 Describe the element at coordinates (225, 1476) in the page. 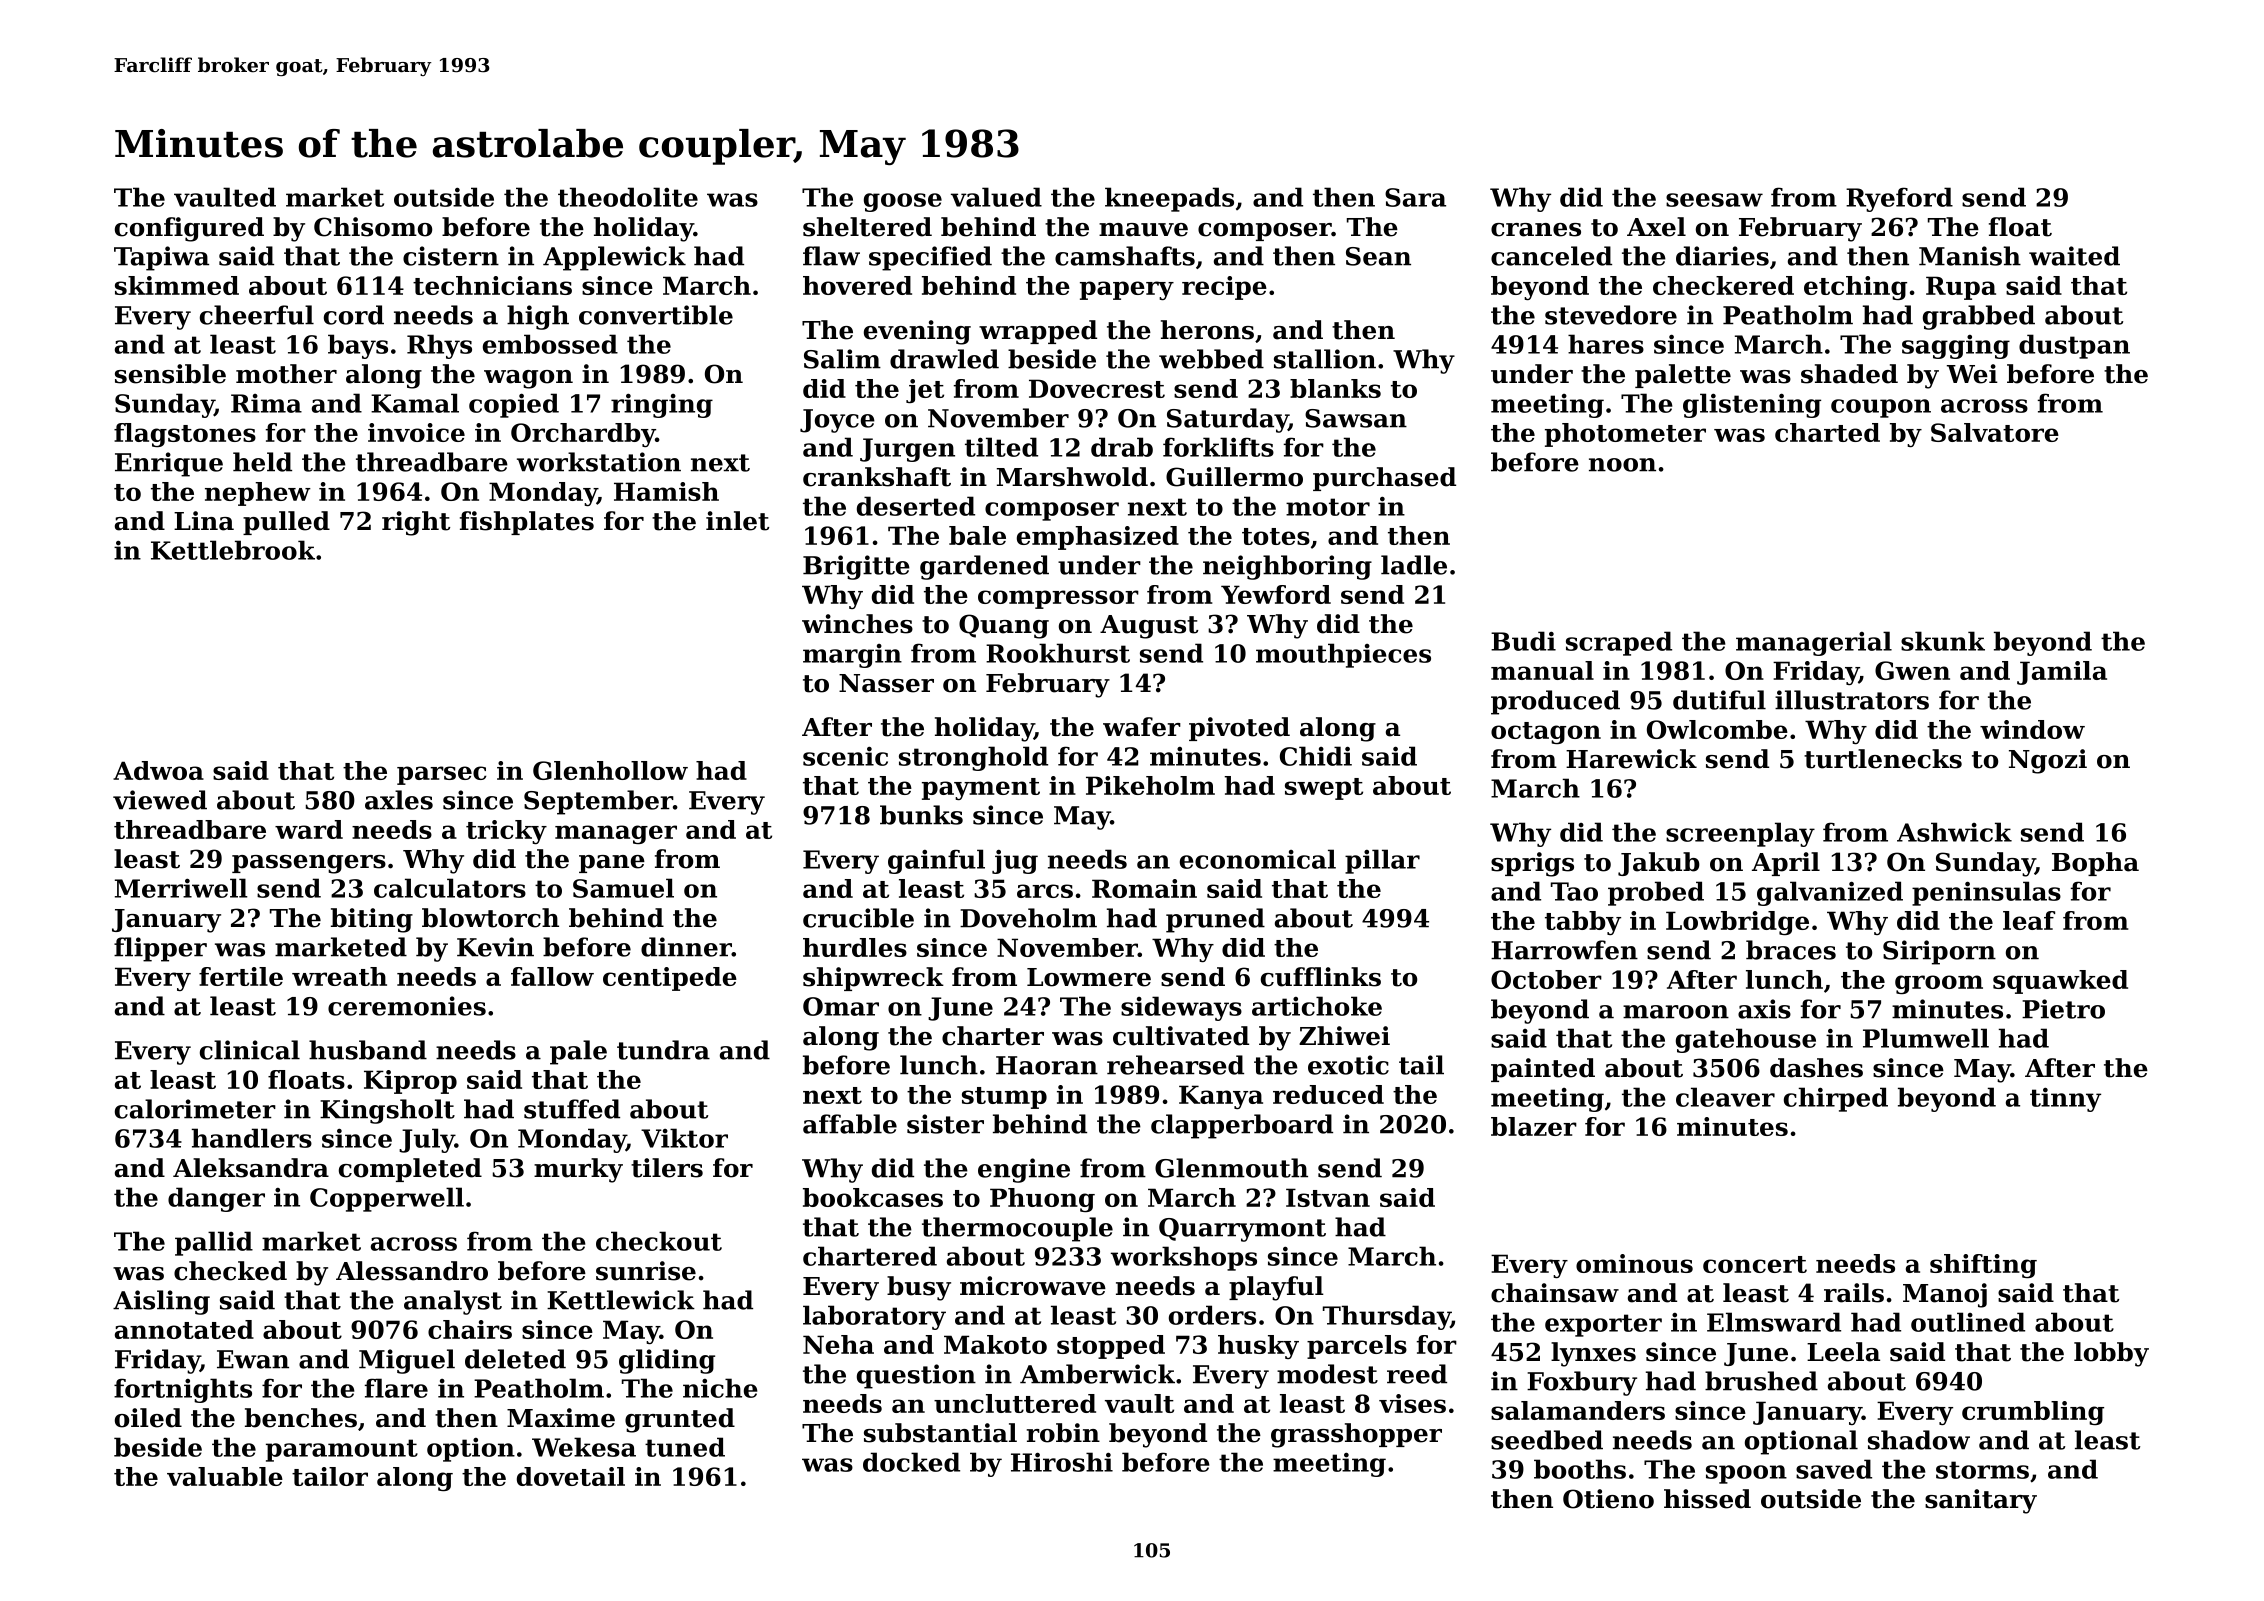

I see `valuable` at that location.
